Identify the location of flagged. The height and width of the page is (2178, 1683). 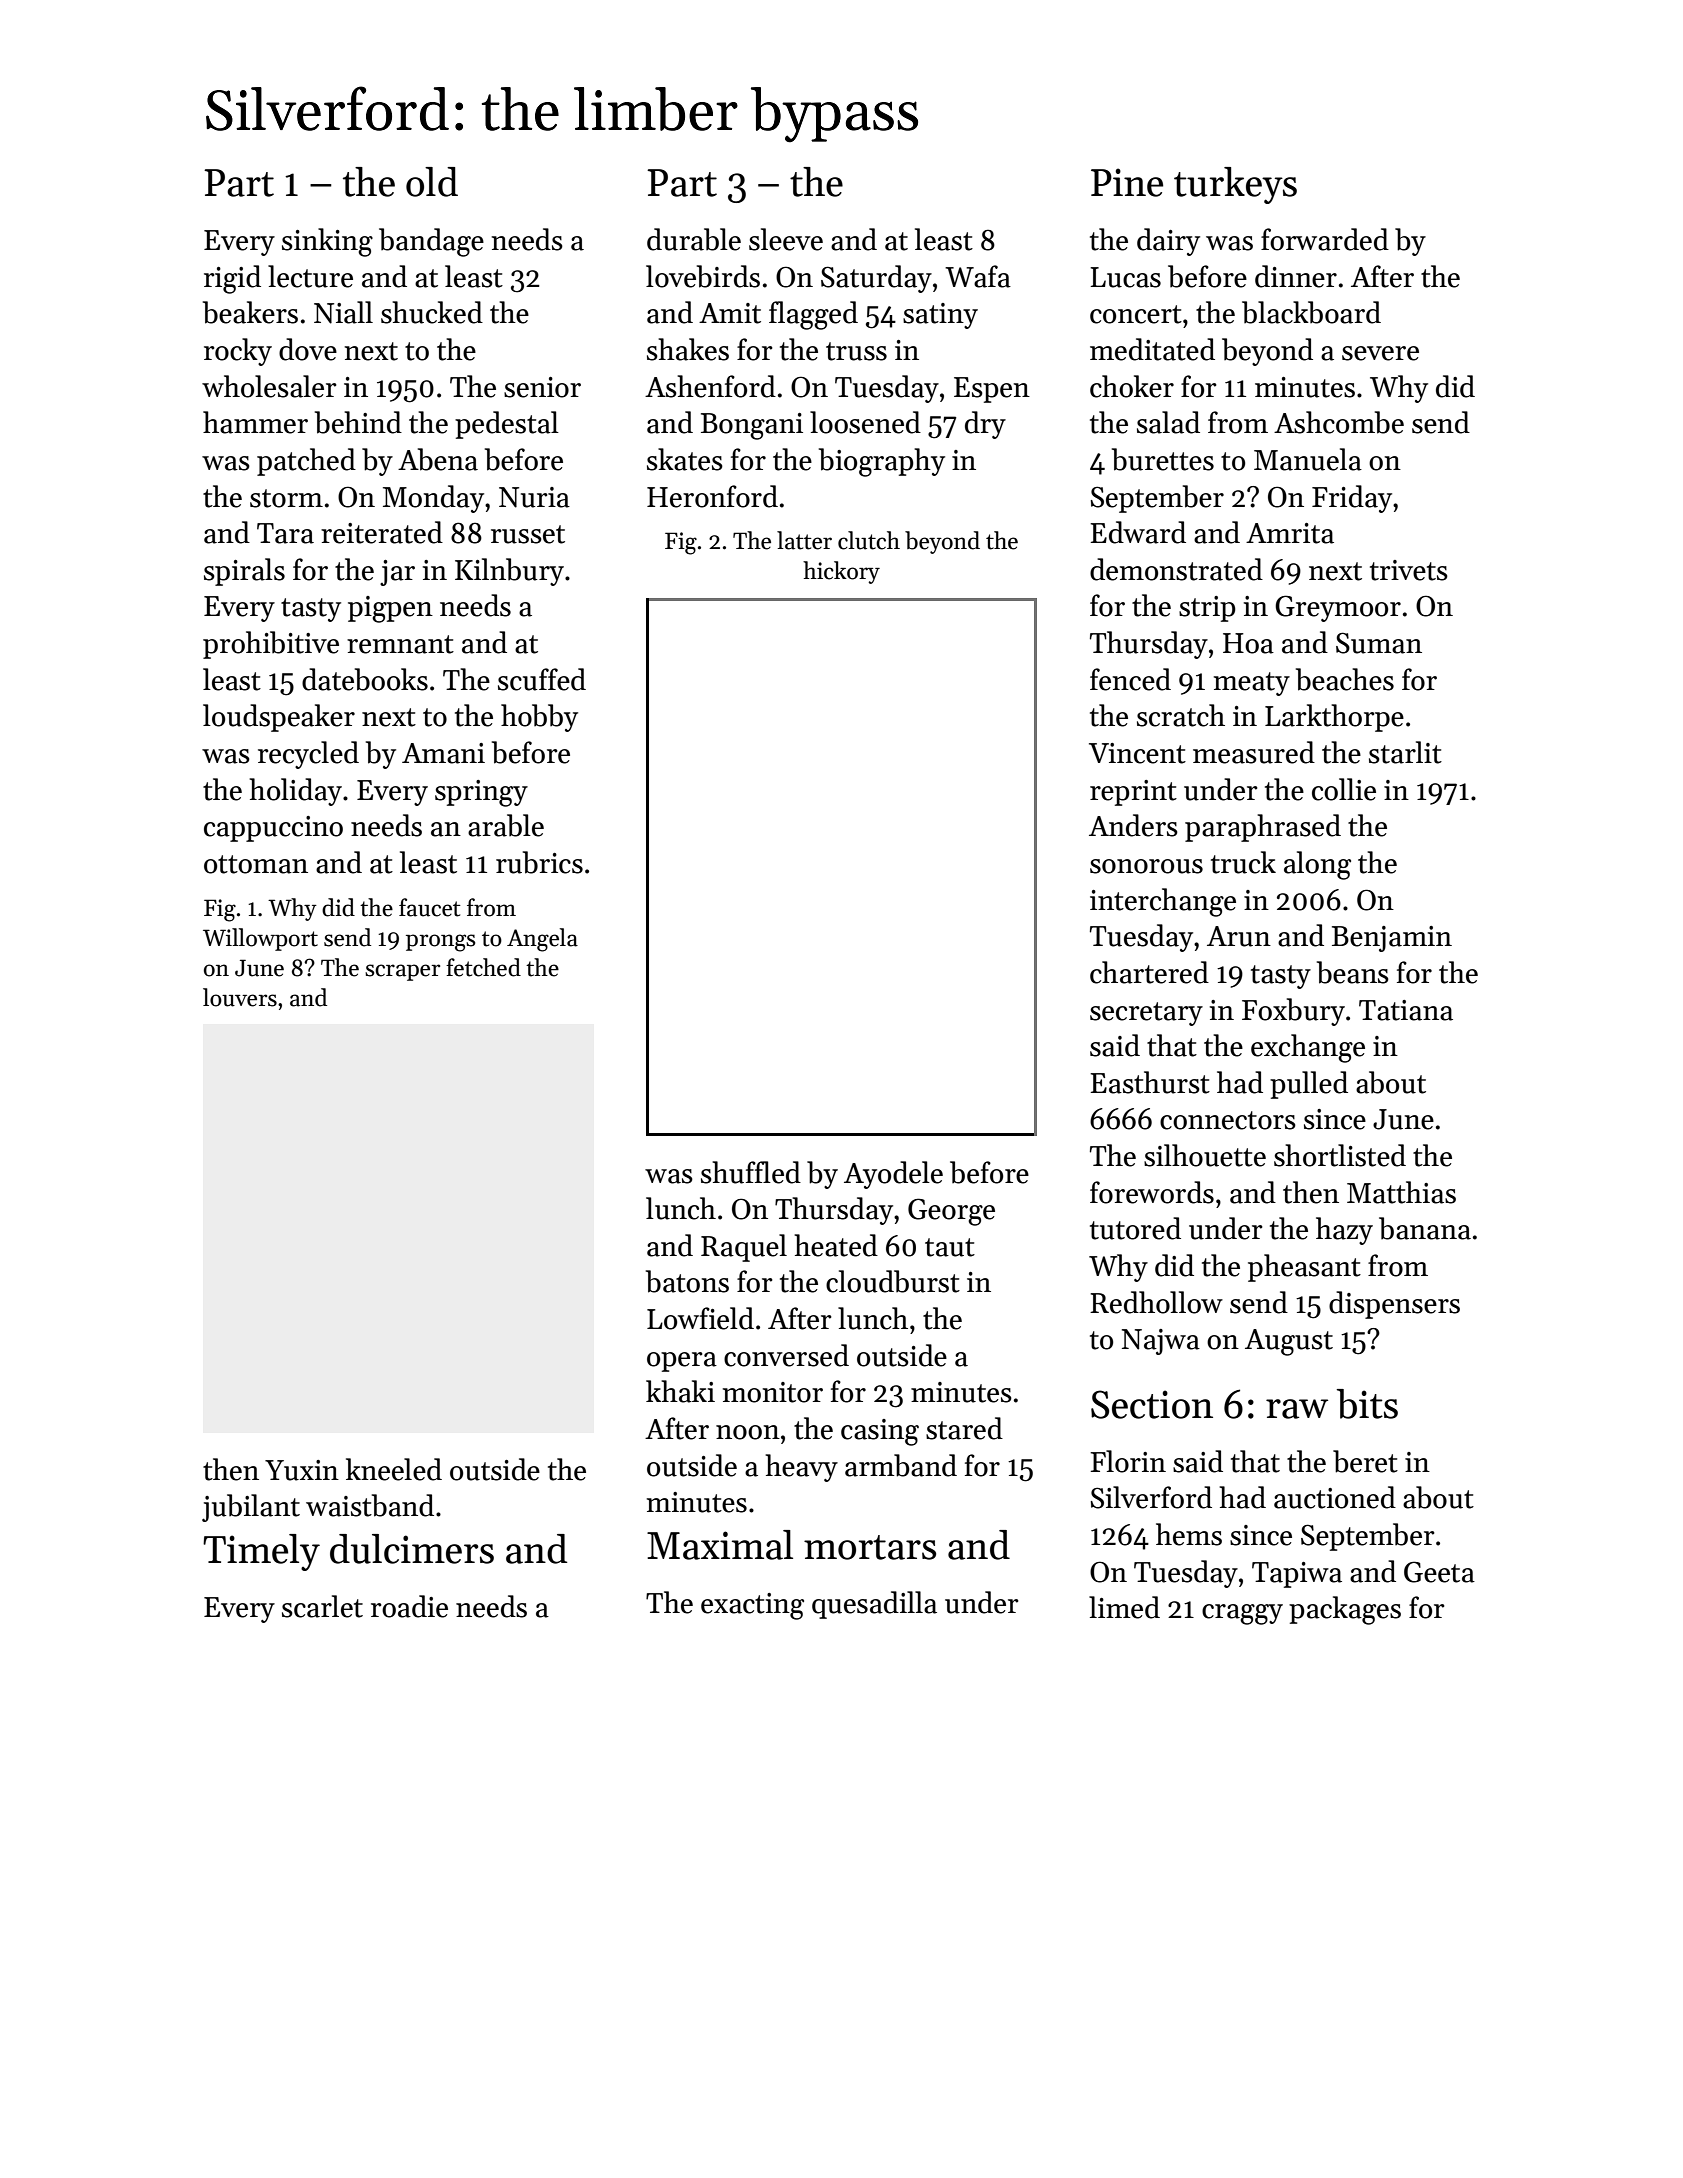
(813, 315).
